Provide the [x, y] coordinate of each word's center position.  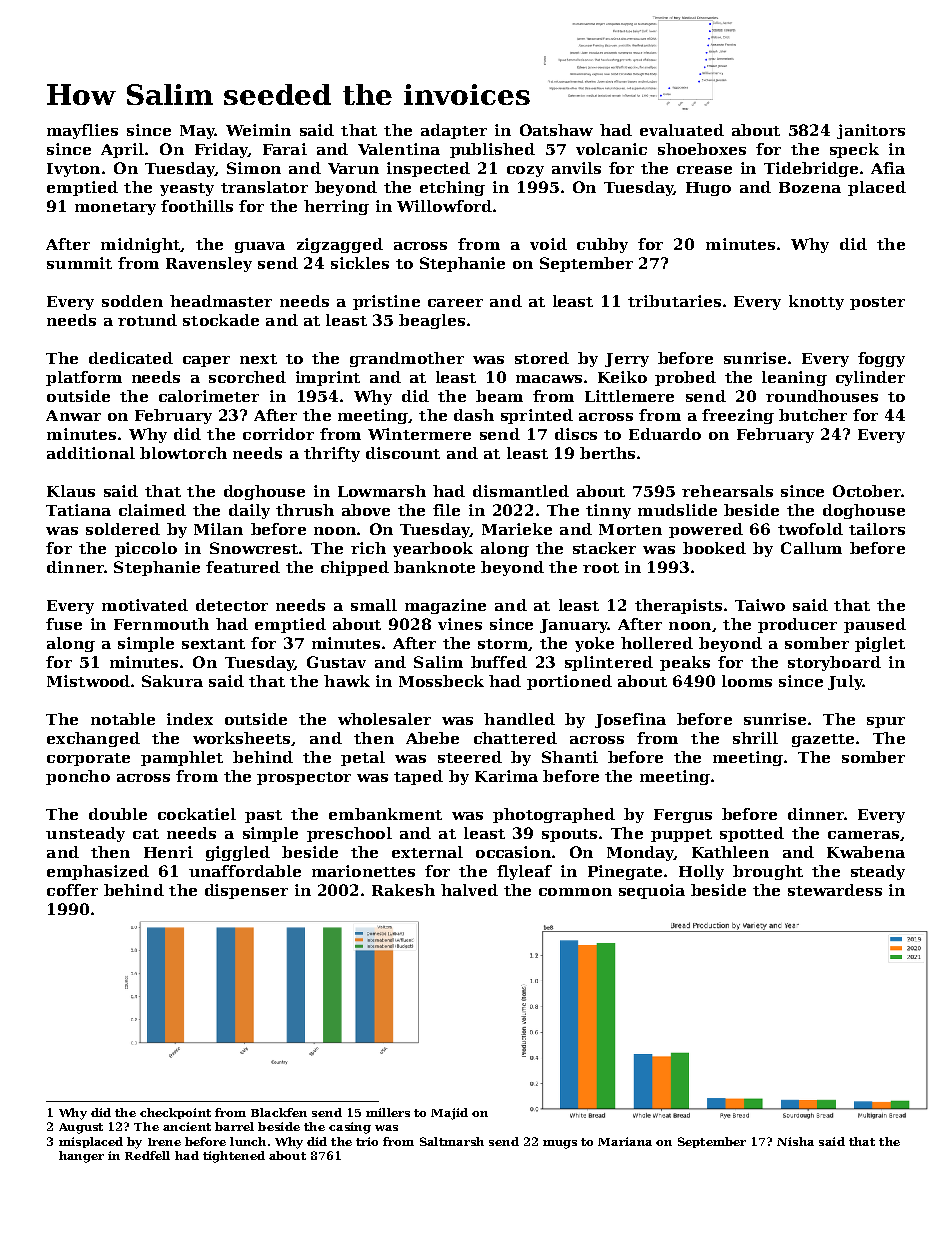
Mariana [625, 1141]
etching [452, 188]
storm [503, 644]
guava [260, 247]
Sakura [172, 681]
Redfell [147, 1155]
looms [747, 681]
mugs [560, 1144]
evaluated [682, 130]
